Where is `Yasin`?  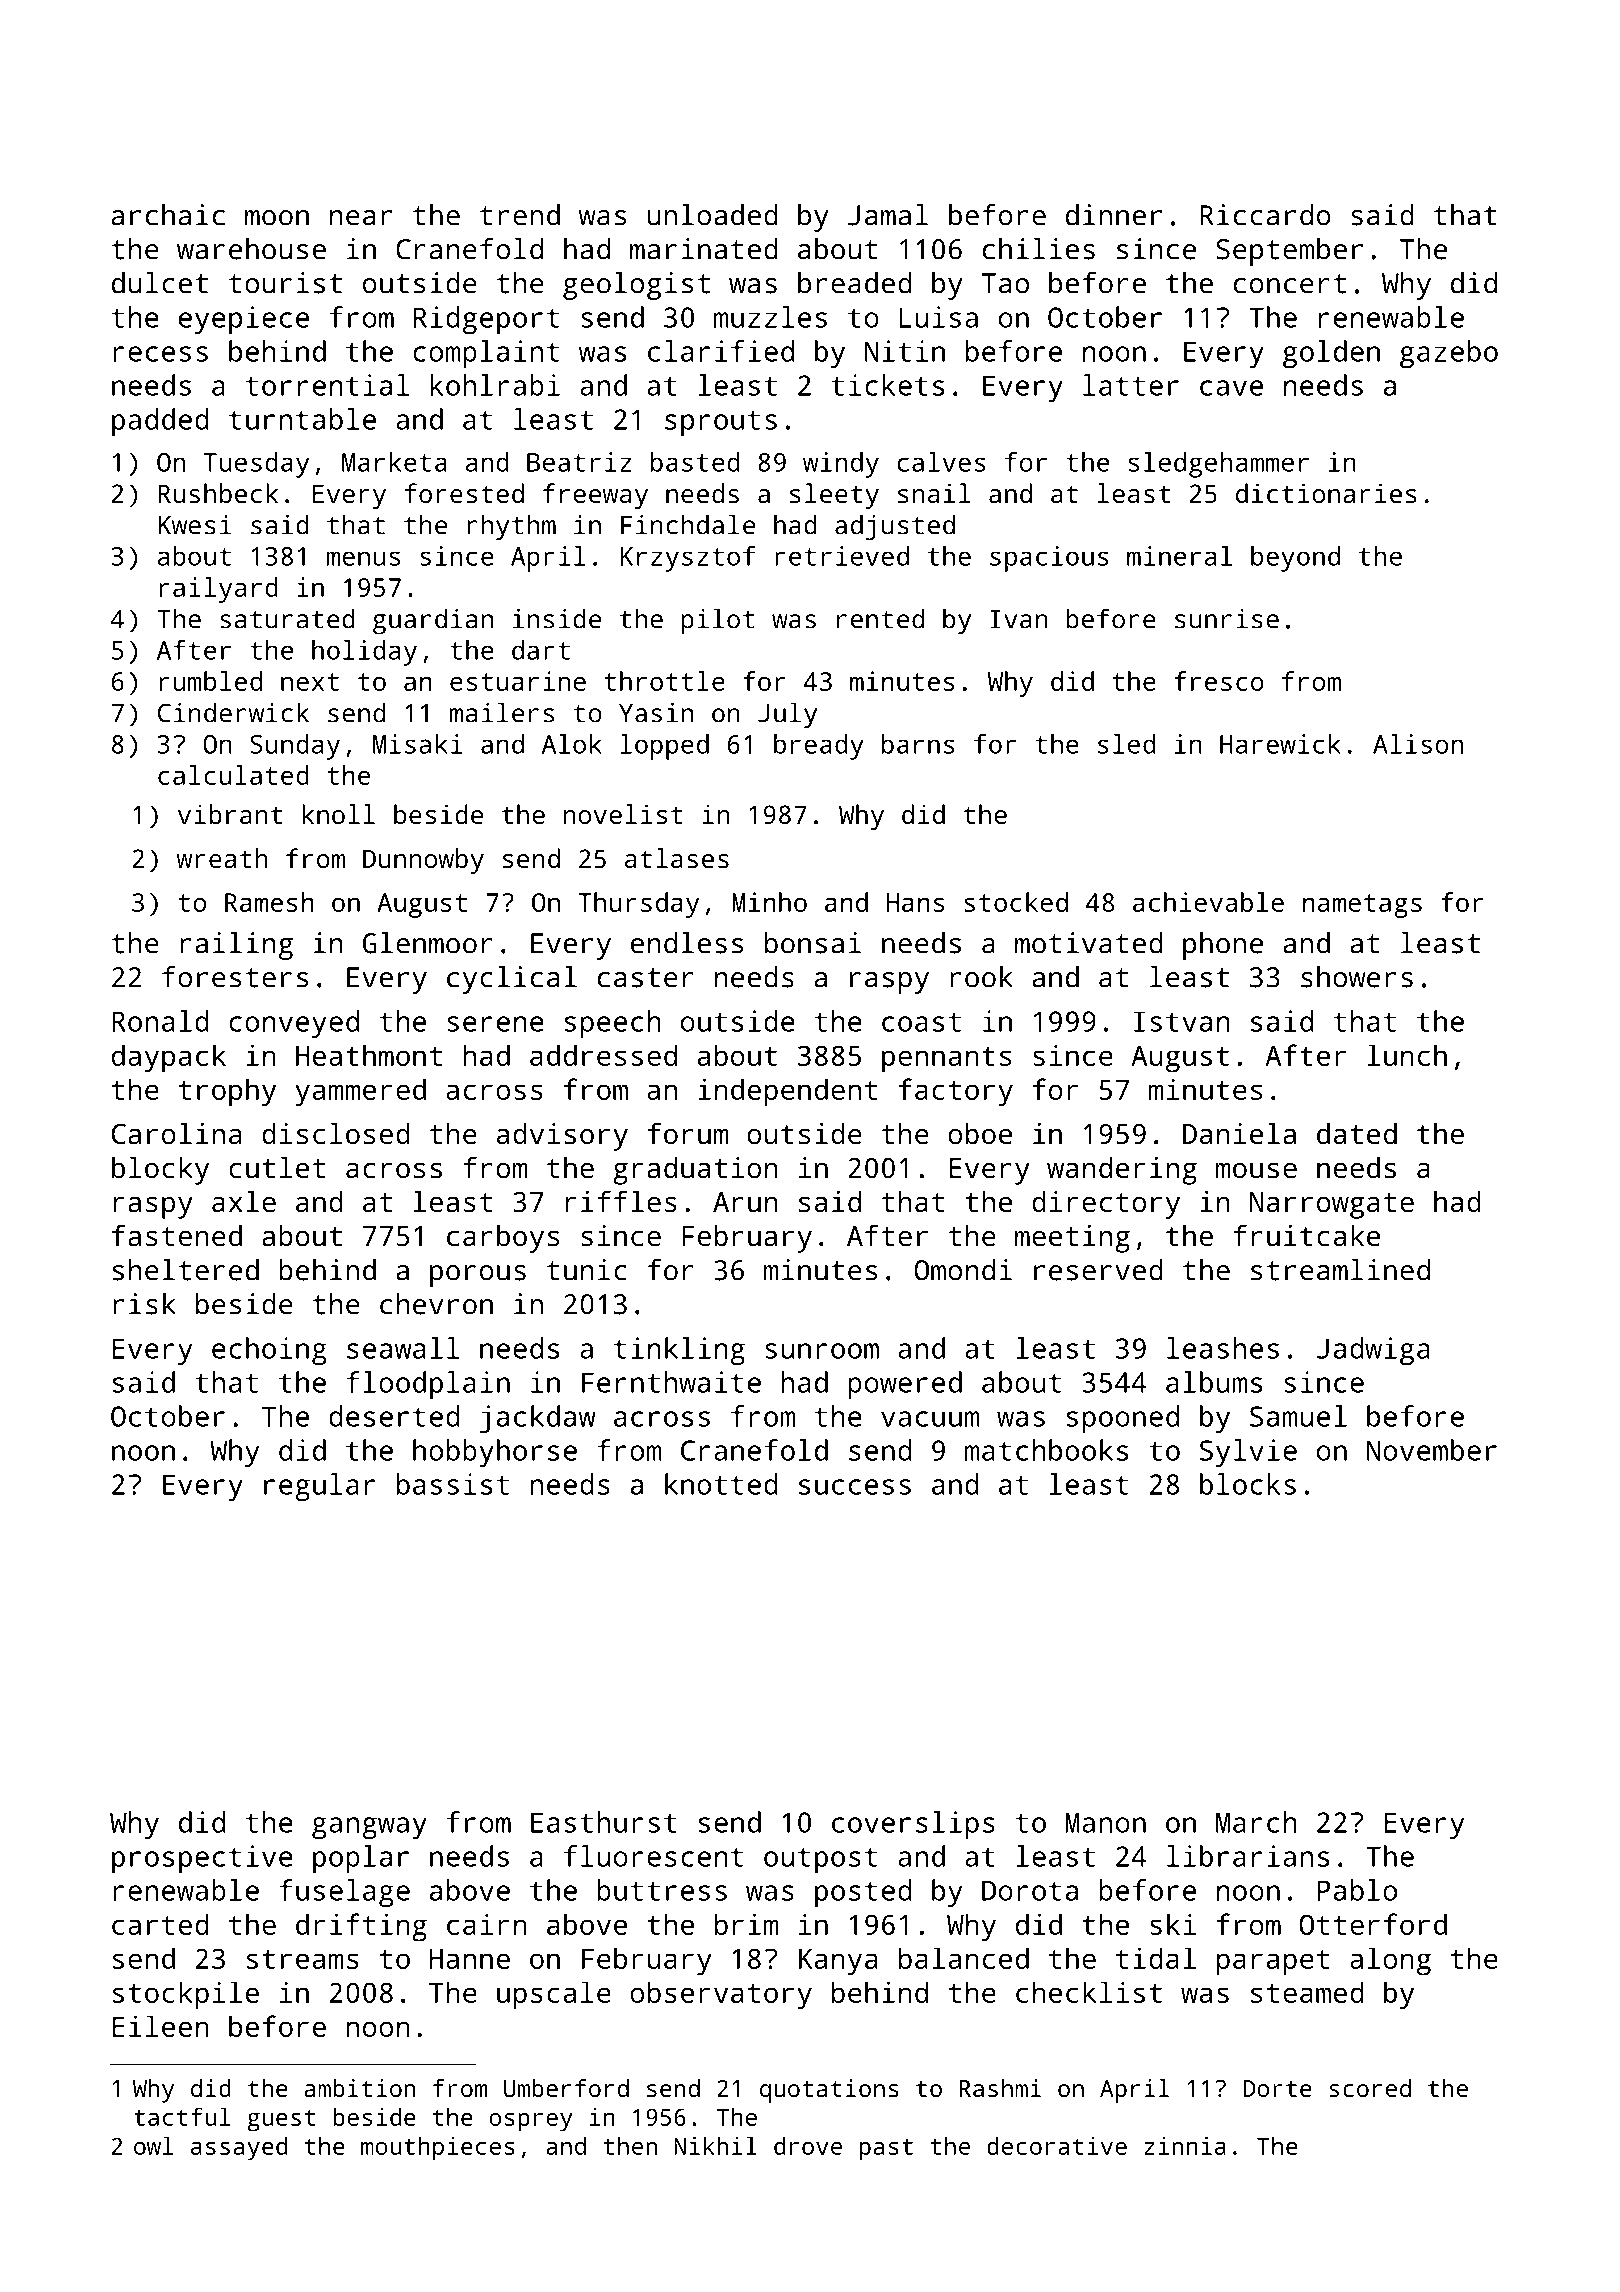 Yasin is located at coordinates (656, 713).
